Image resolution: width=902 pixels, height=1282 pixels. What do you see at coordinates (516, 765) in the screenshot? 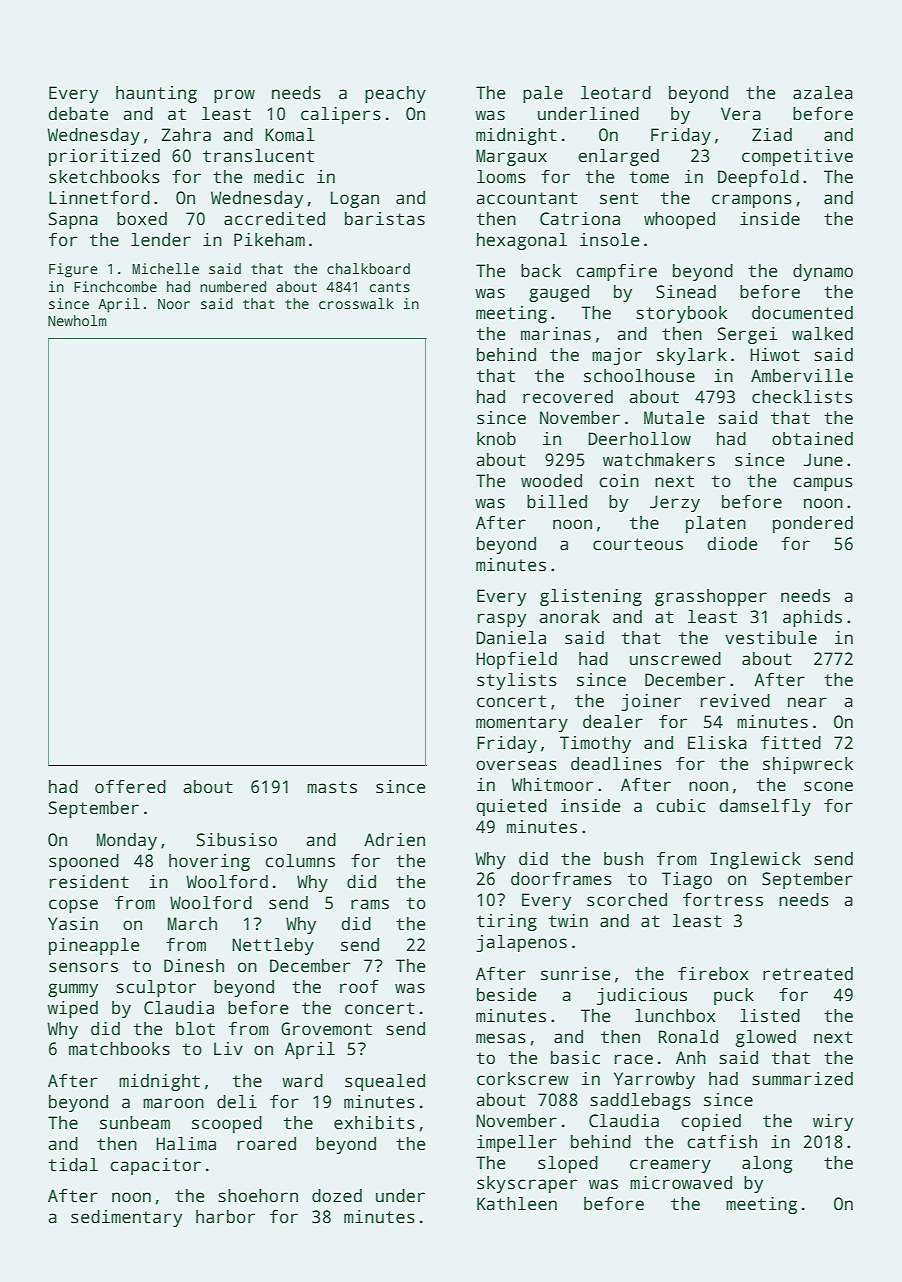
I see `overseas` at bounding box center [516, 765].
